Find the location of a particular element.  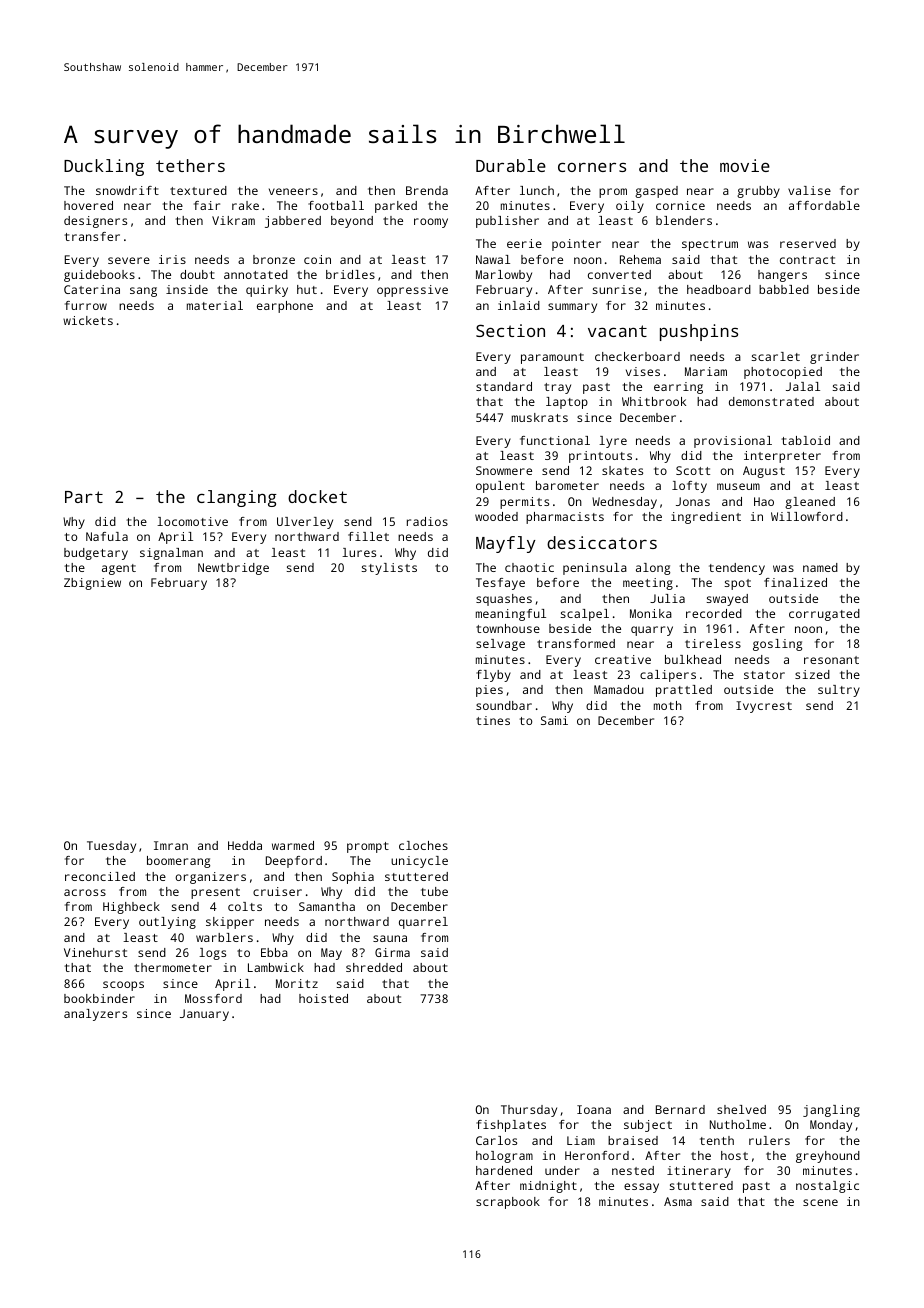

Durable is located at coordinates (511, 165).
